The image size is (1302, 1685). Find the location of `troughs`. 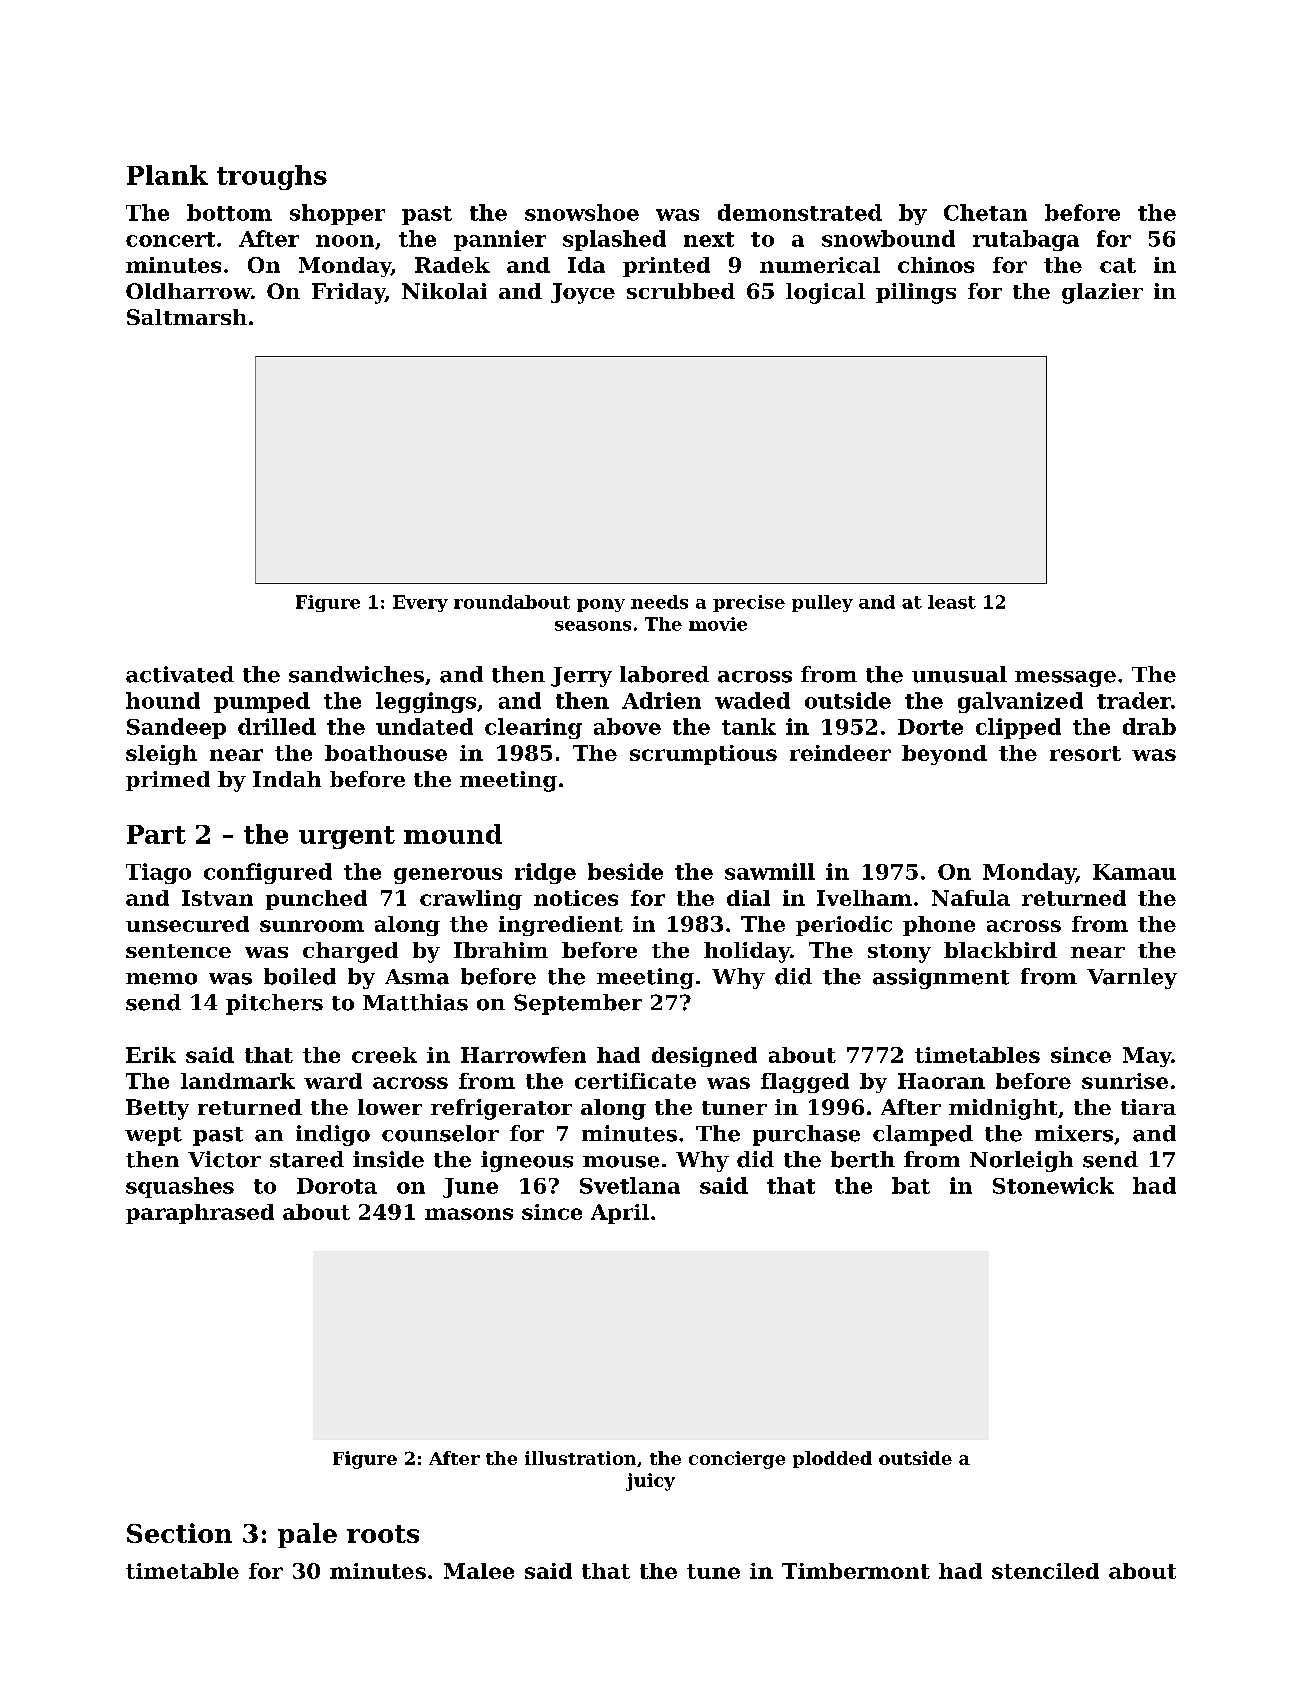

troughs is located at coordinates (272, 177).
